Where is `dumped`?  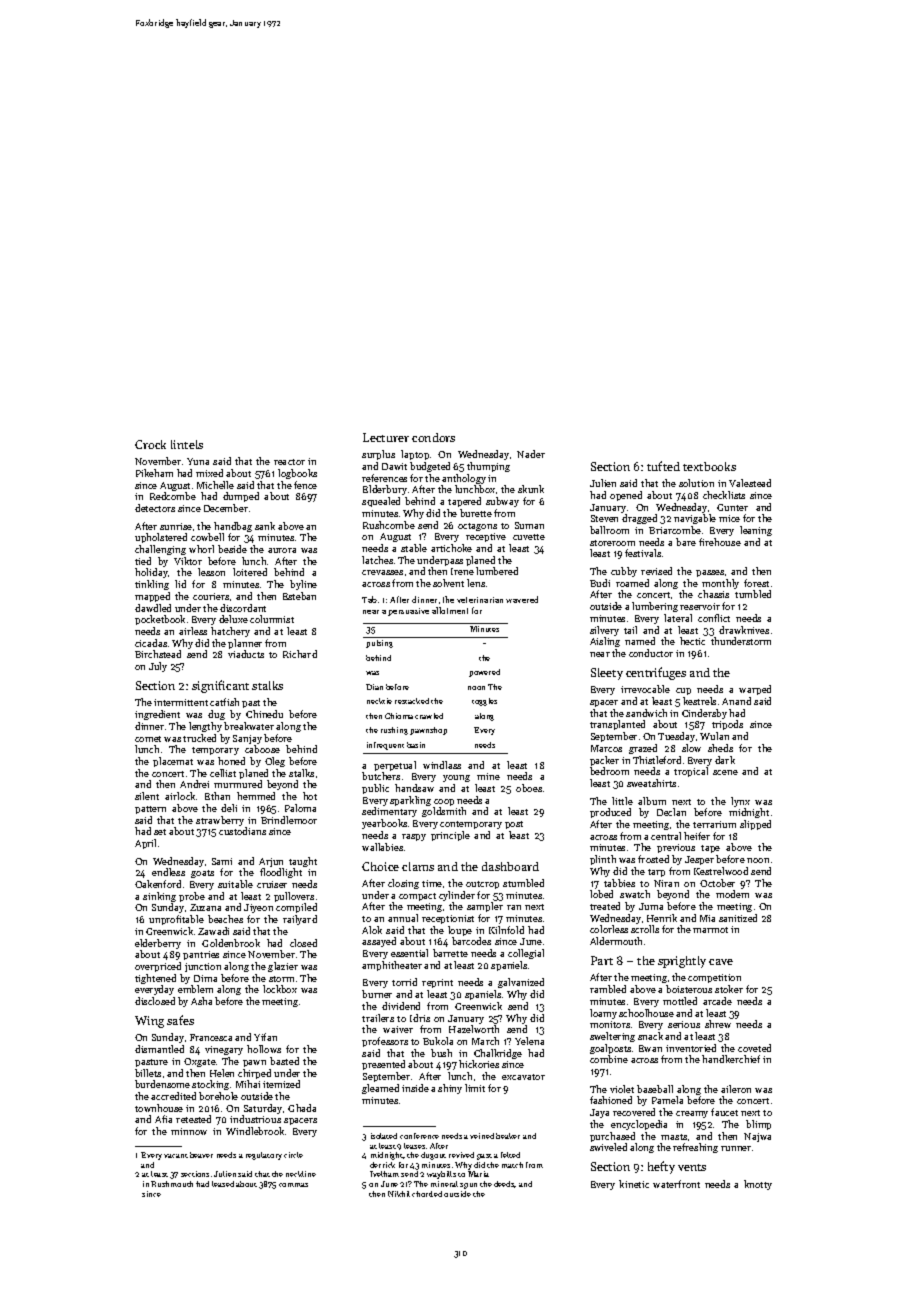 dumped is located at coordinates (241, 497).
